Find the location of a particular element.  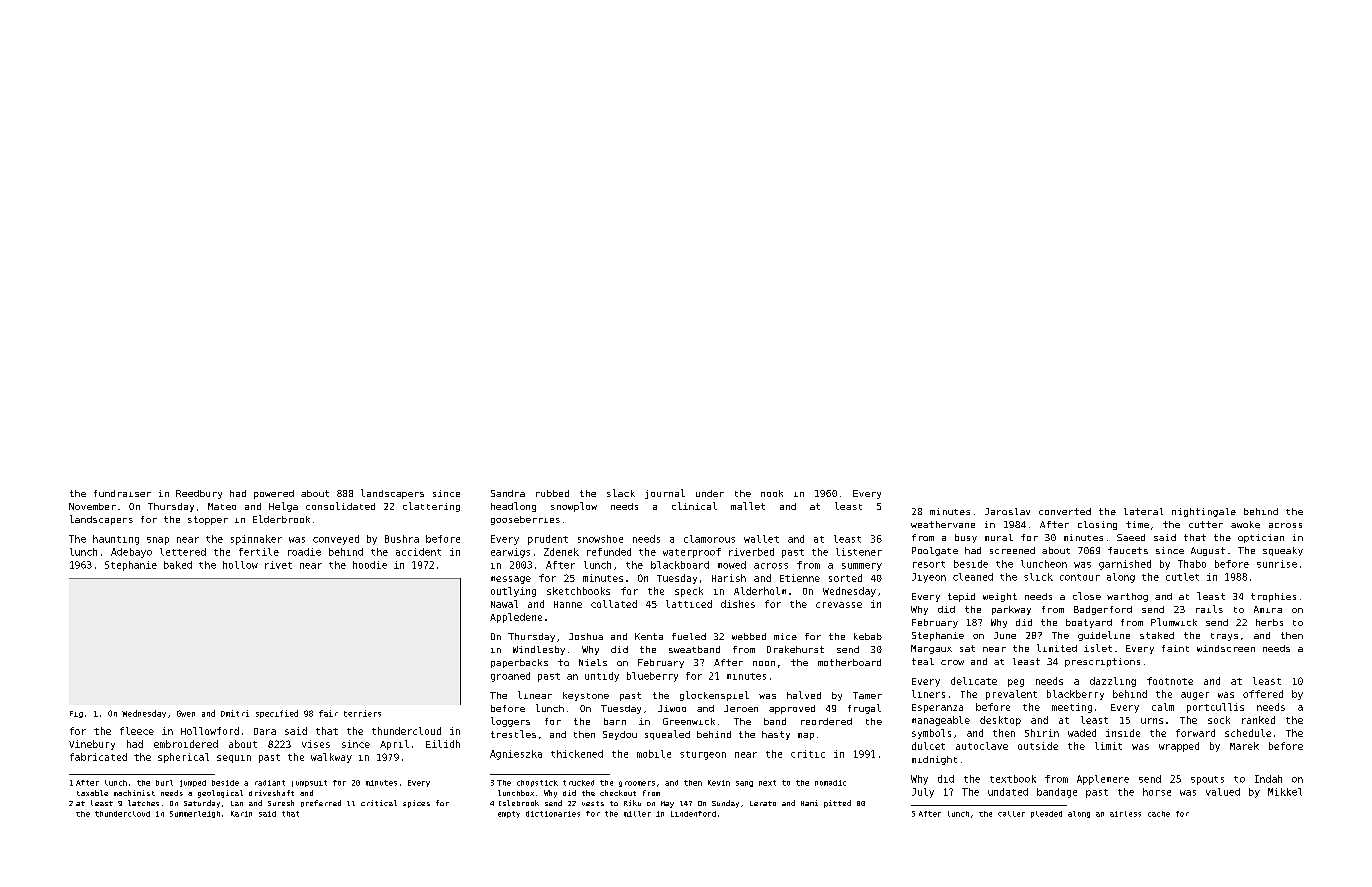

slack is located at coordinates (621, 493).
